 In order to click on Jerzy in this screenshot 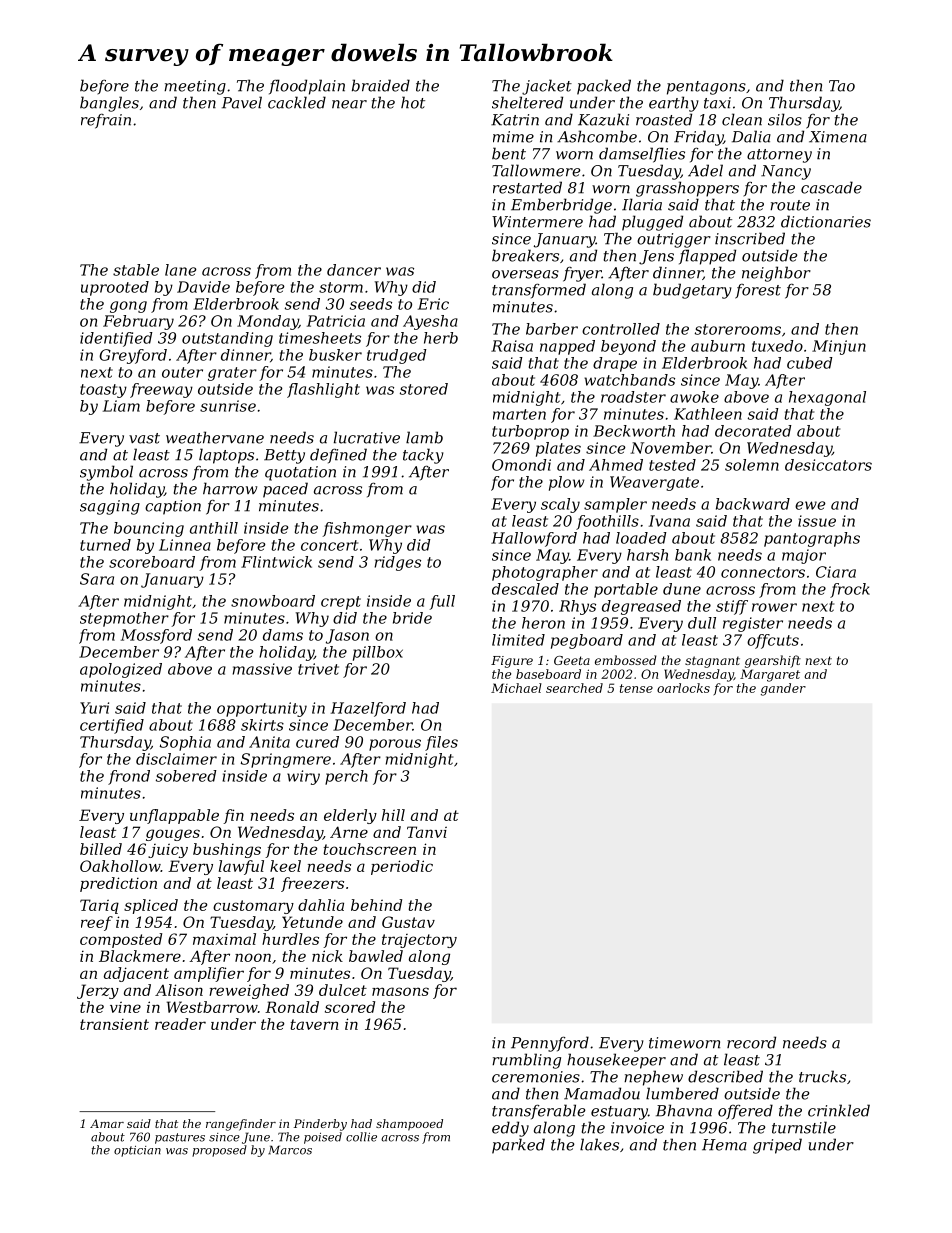, I will do `click(98, 991)`.
